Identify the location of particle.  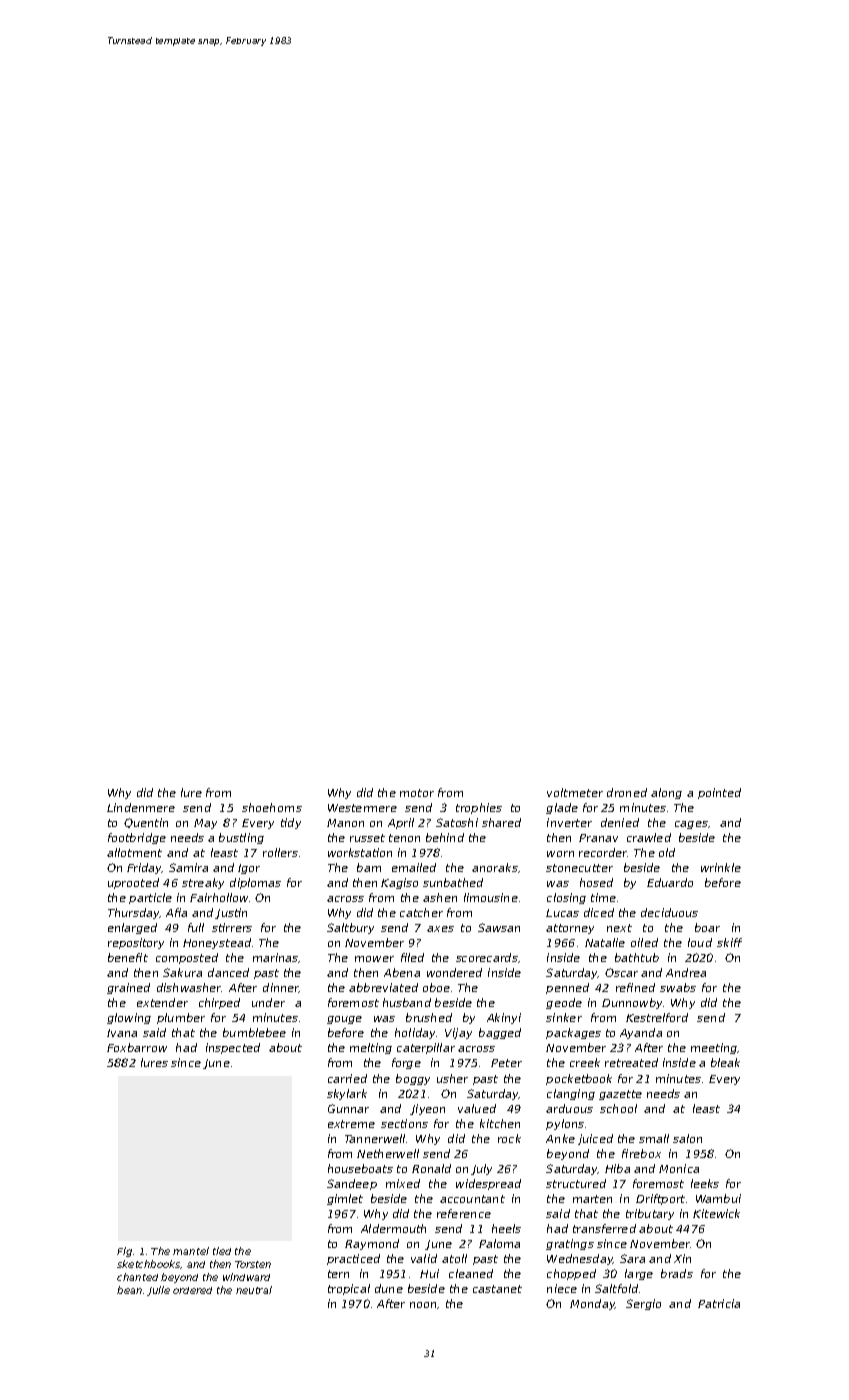
(150, 898).
